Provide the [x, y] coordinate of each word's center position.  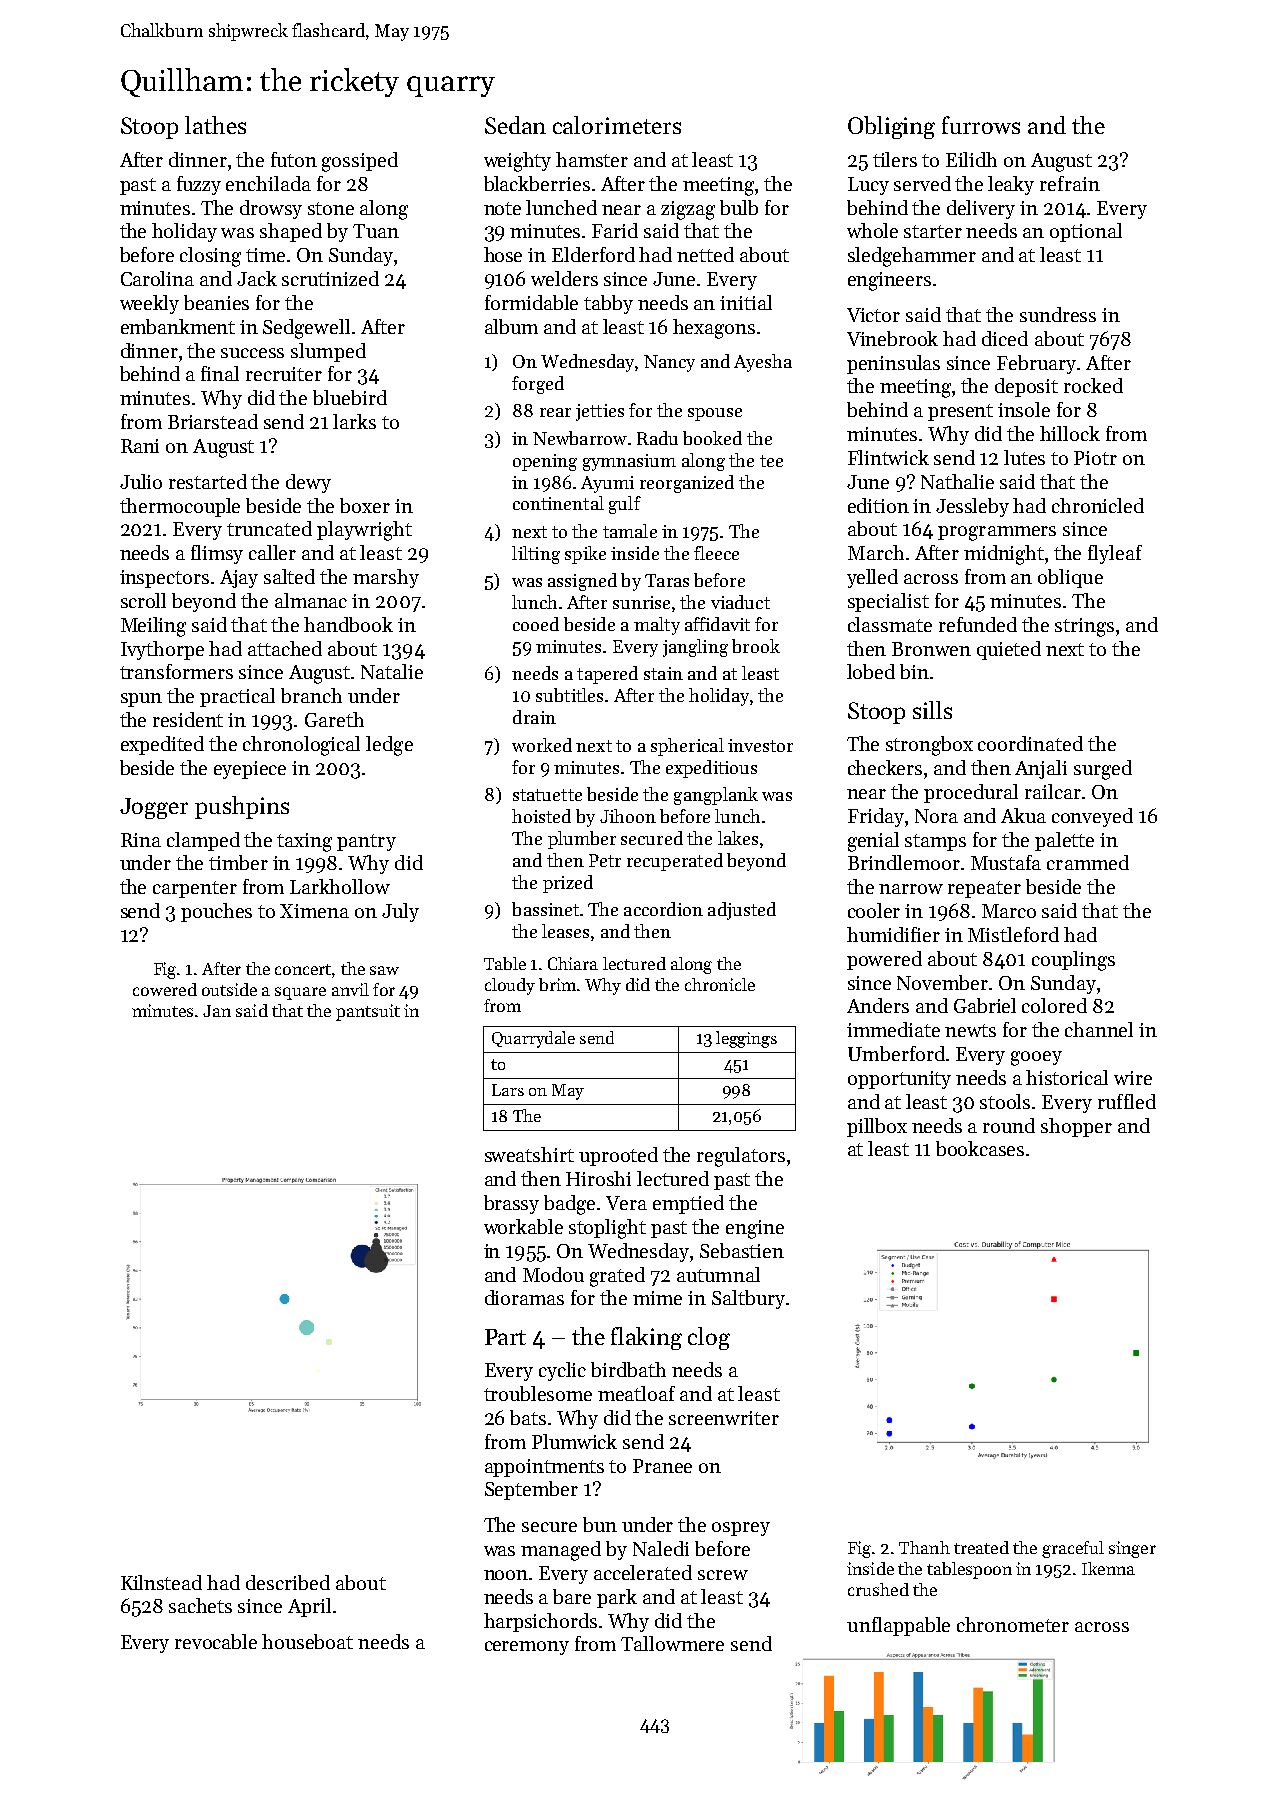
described [288, 1582]
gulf [625, 505]
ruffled [1127, 1101]
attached [285, 648]
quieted [1009, 650]
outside [229, 989]
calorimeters [617, 125]
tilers [895, 159]
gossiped [360, 162]
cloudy [510, 986]
